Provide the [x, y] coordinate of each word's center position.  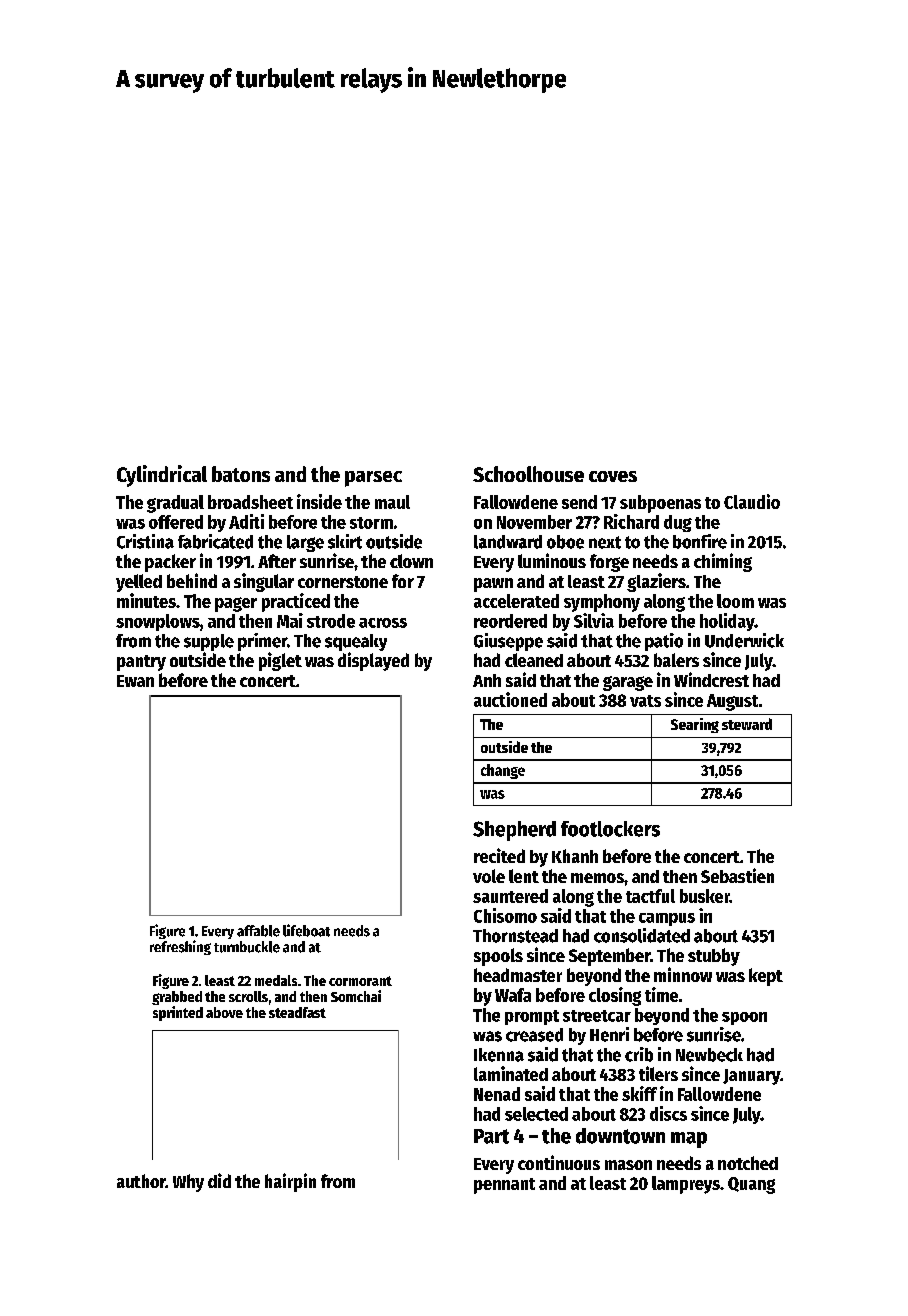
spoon [744, 1018]
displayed [373, 661]
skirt [345, 541]
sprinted [178, 1013]
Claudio [752, 501]
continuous [559, 1162]
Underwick [744, 640]
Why [188, 1183]
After [277, 561]
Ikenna [499, 1055]
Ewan [135, 681]
